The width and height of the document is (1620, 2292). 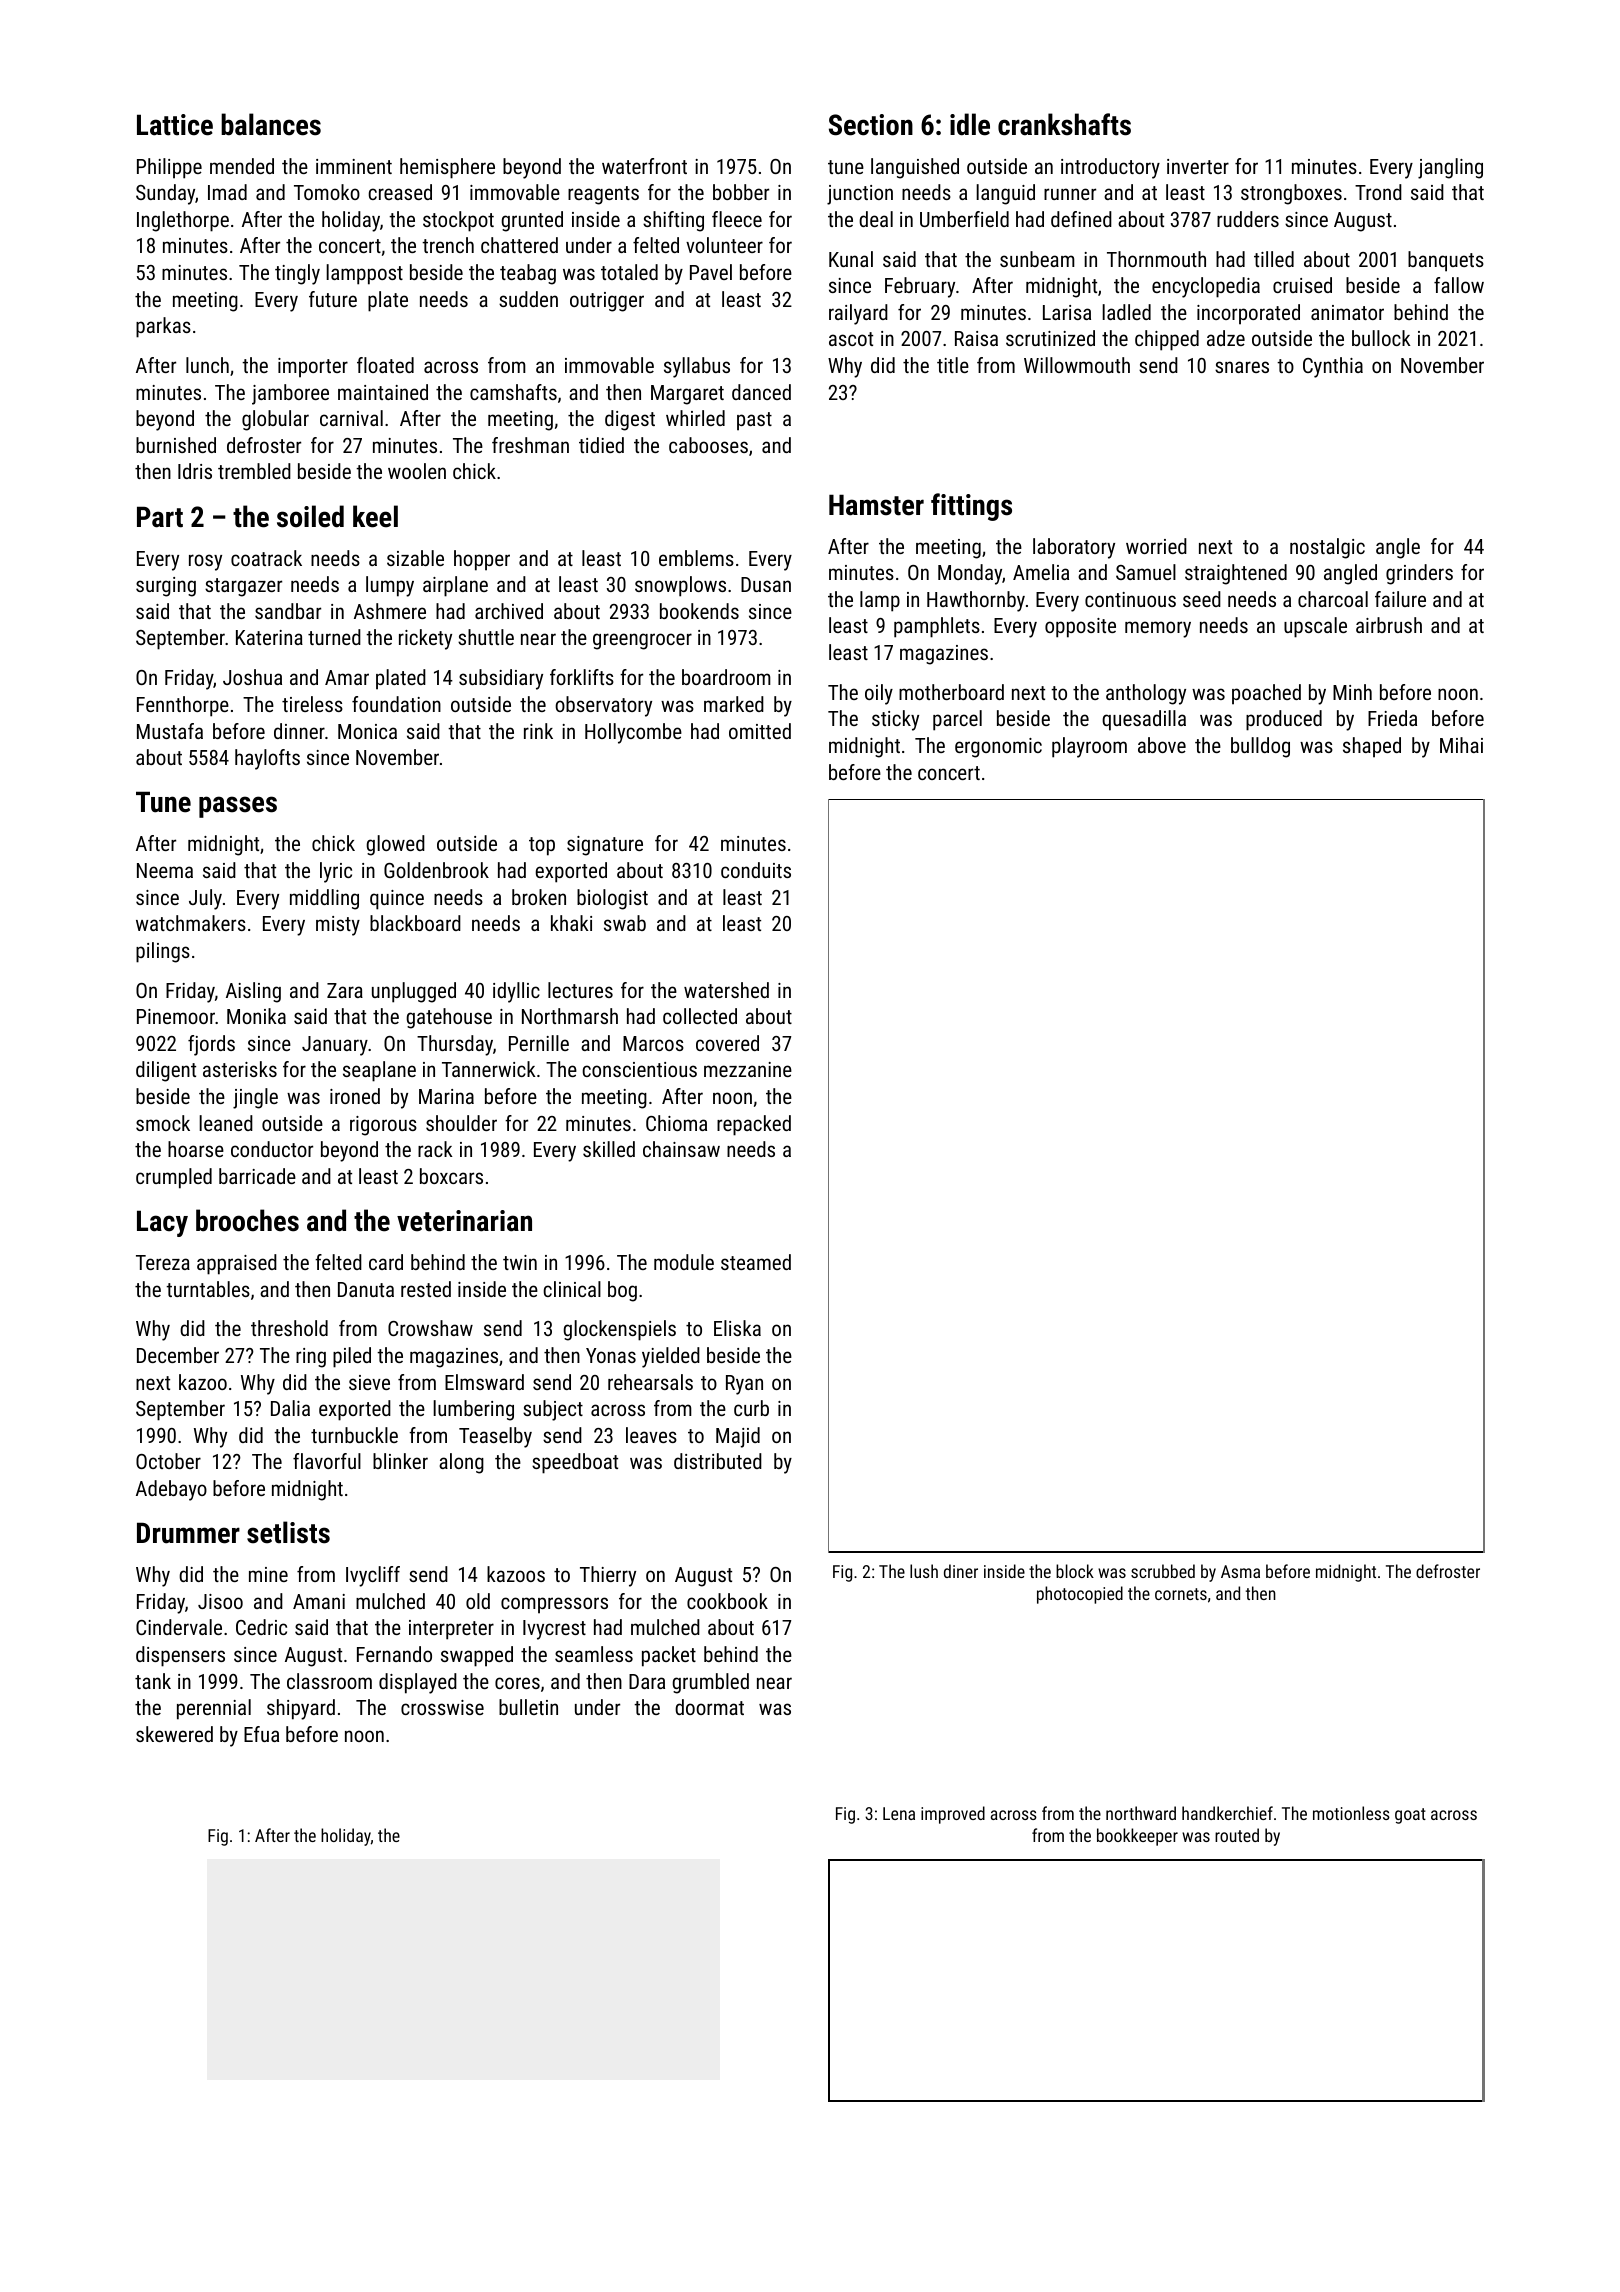 What do you see at coordinates (726, 990) in the document?
I see `watershed` at bounding box center [726, 990].
